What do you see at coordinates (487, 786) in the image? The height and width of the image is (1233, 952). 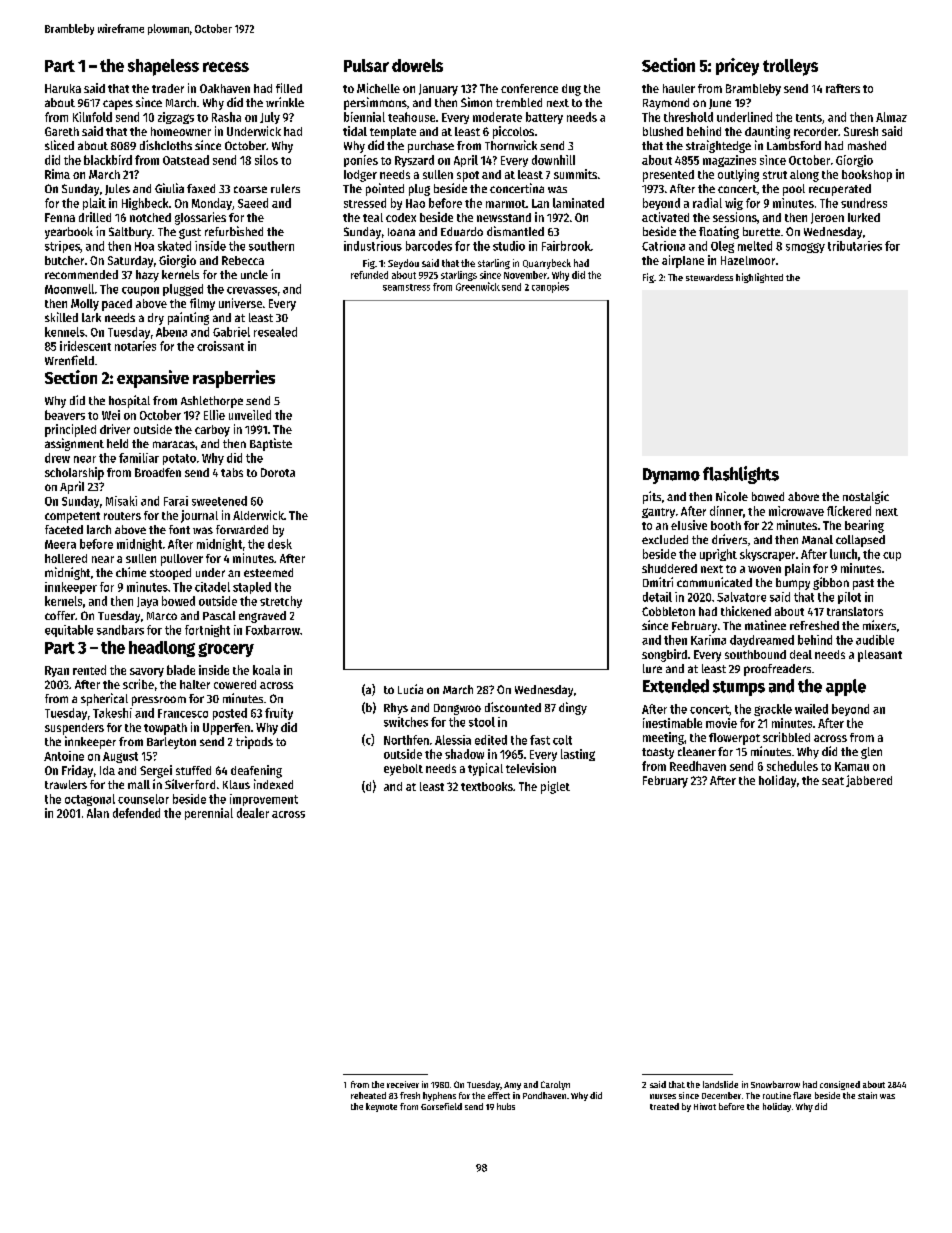 I see `textbooks` at bounding box center [487, 786].
